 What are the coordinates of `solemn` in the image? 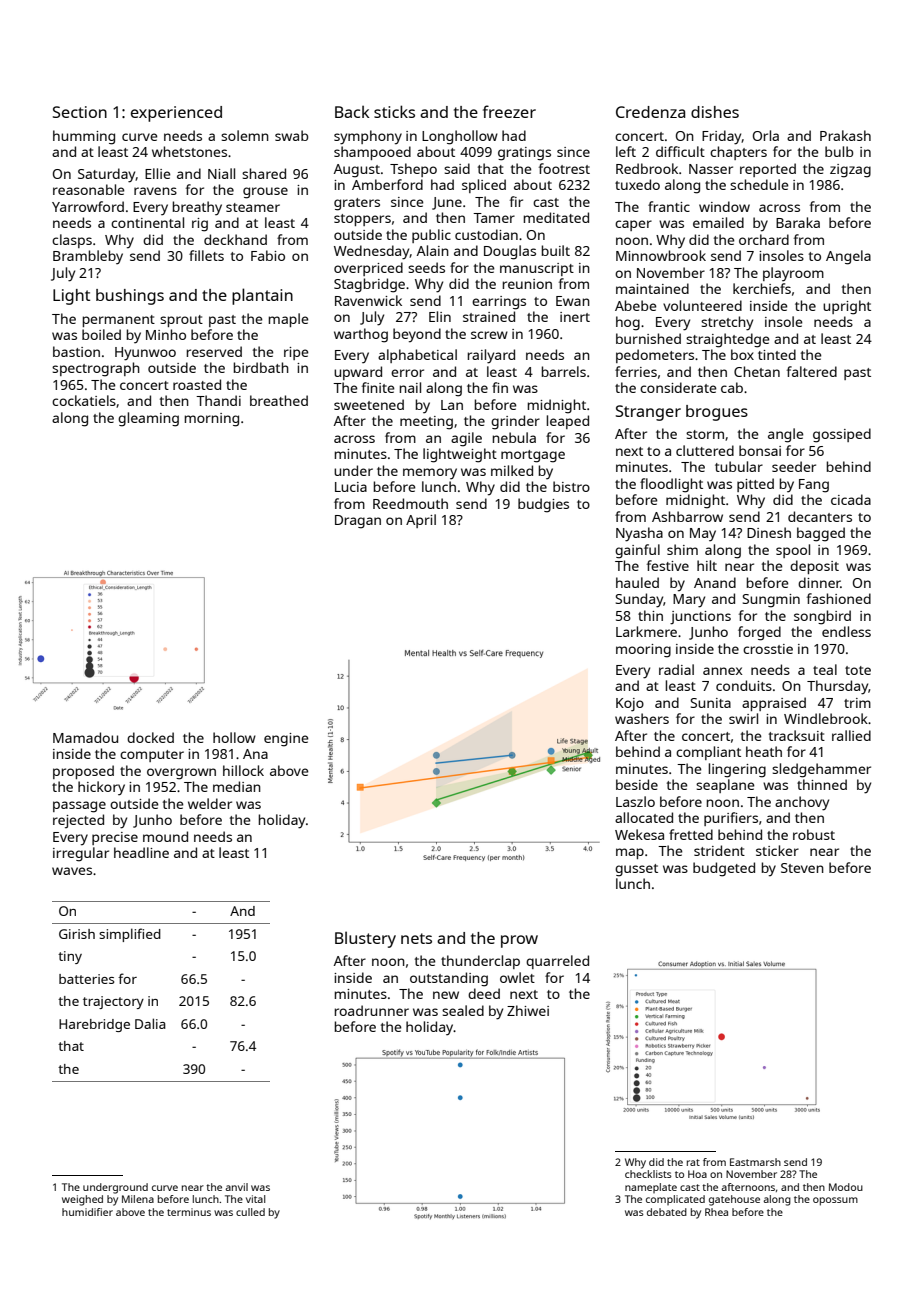 It's located at (245, 135).
